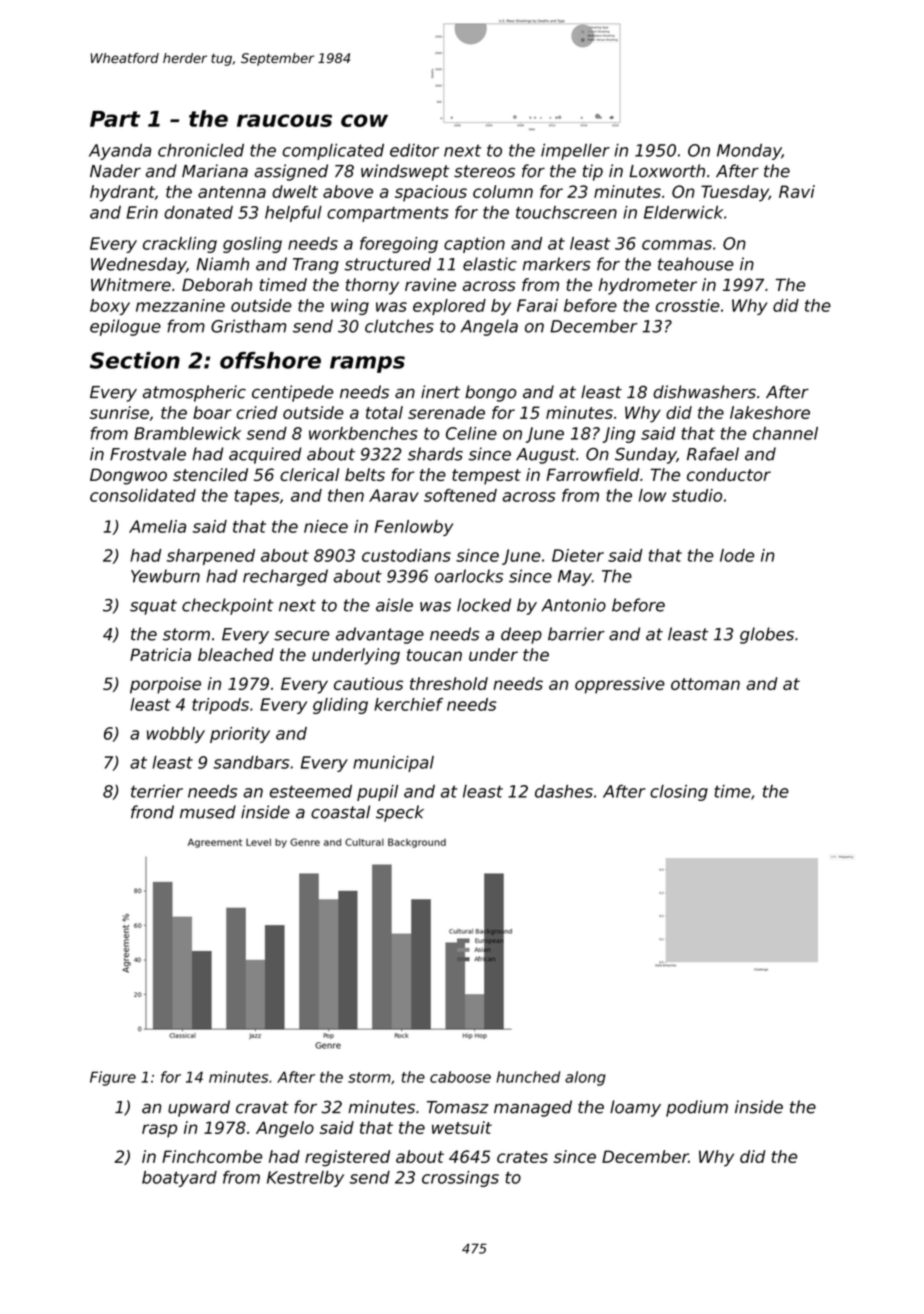  Describe the element at coordinates (152, 812) in the document. I see `frond` at that location.
